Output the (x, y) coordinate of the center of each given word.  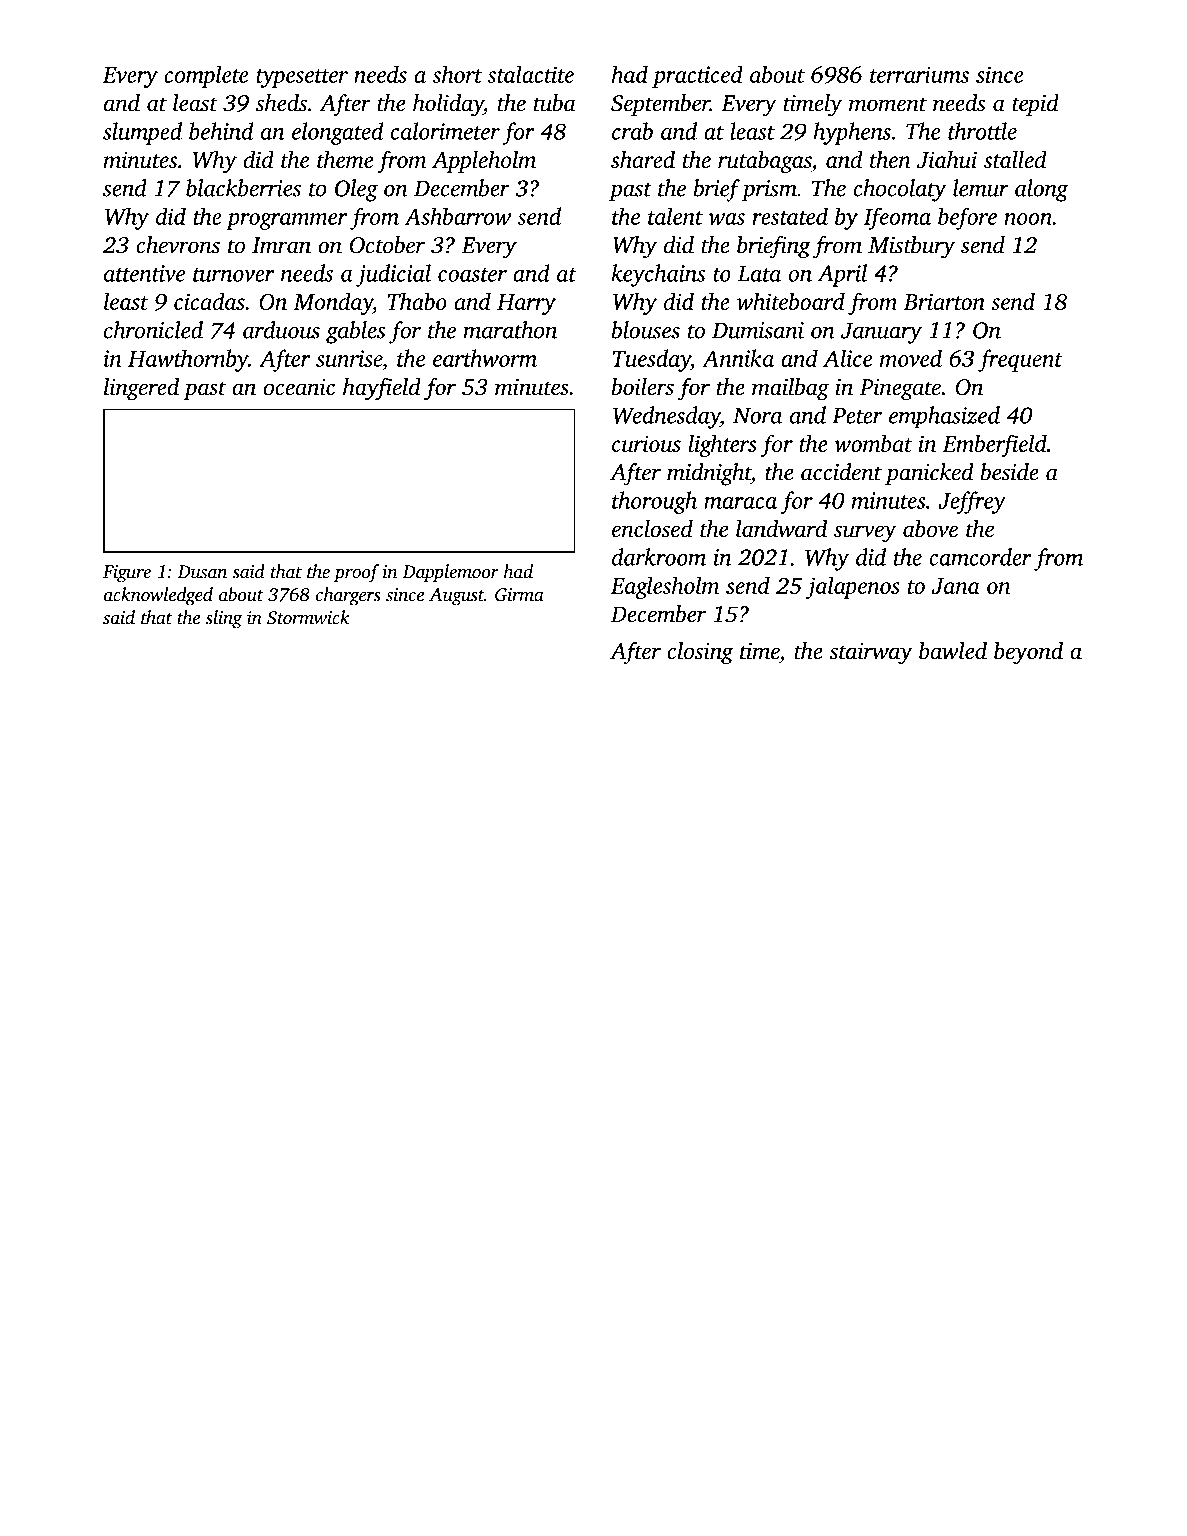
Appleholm (484, 161)
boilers (643, 387)
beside (1010, 472)
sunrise (349, 358)
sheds (281, 103)
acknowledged (158, 596)
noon (1028, 219)
